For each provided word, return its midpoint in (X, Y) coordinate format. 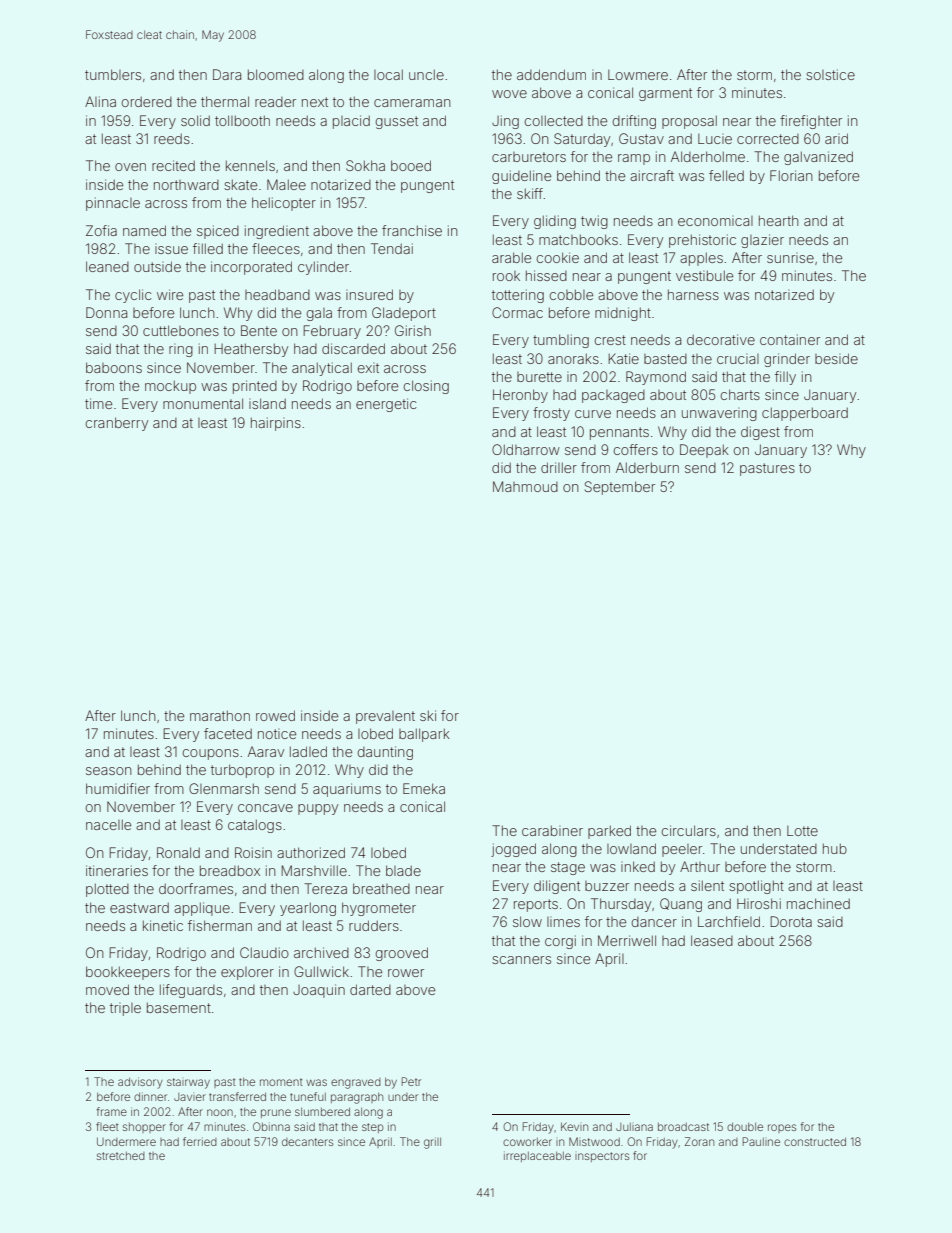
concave (265, 808)
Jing (505, 122)
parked (609, 832)
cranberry (117, 424)
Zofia (101, 230)
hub (835, 848)
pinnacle (113, 204)
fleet (107, 1126)
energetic (386, 405)
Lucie (715, 139)
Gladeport (404, 314)
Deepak (704, 451)
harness (693, 294)
